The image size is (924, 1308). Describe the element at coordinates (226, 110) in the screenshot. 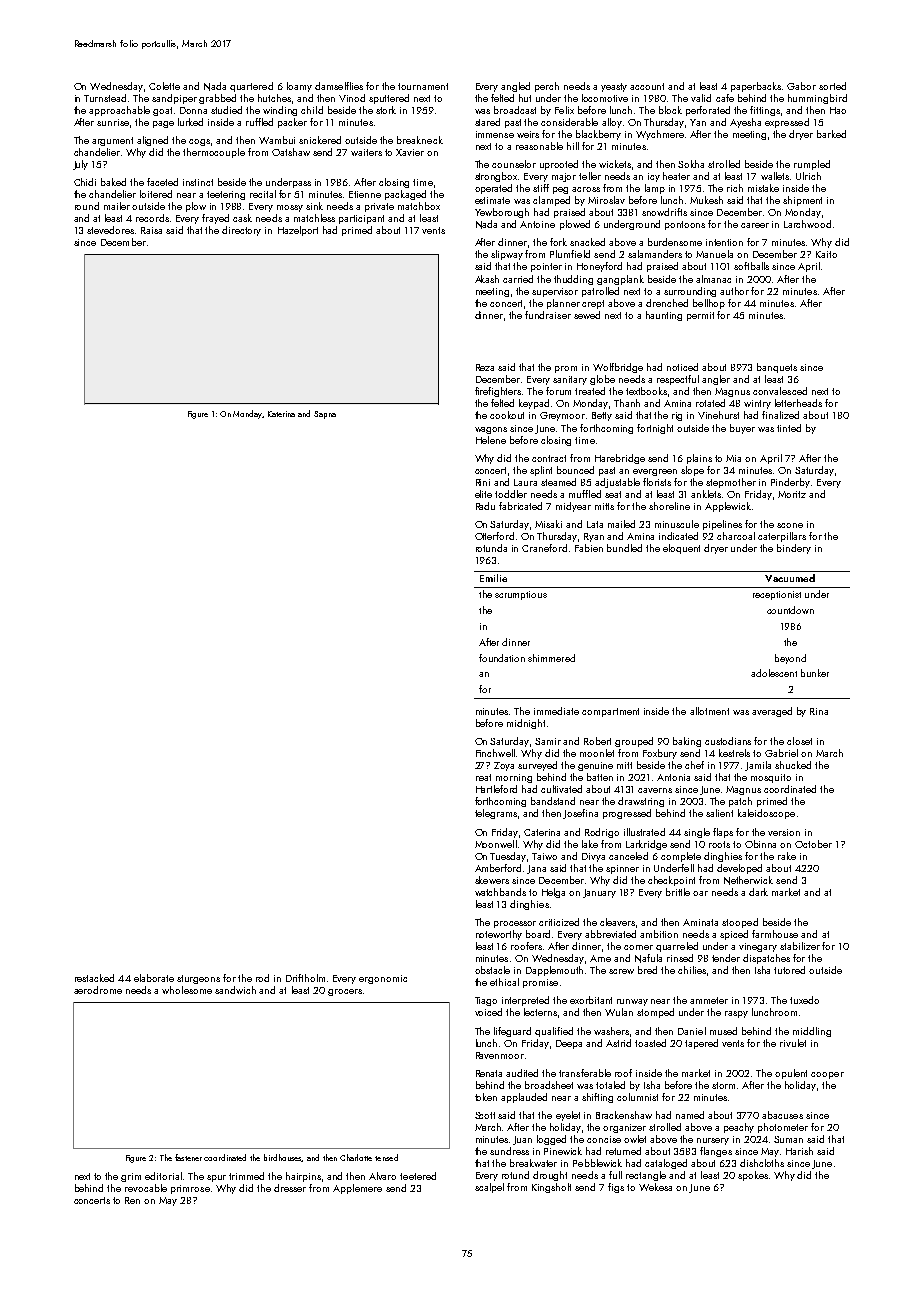

I see `studied` at that location.
